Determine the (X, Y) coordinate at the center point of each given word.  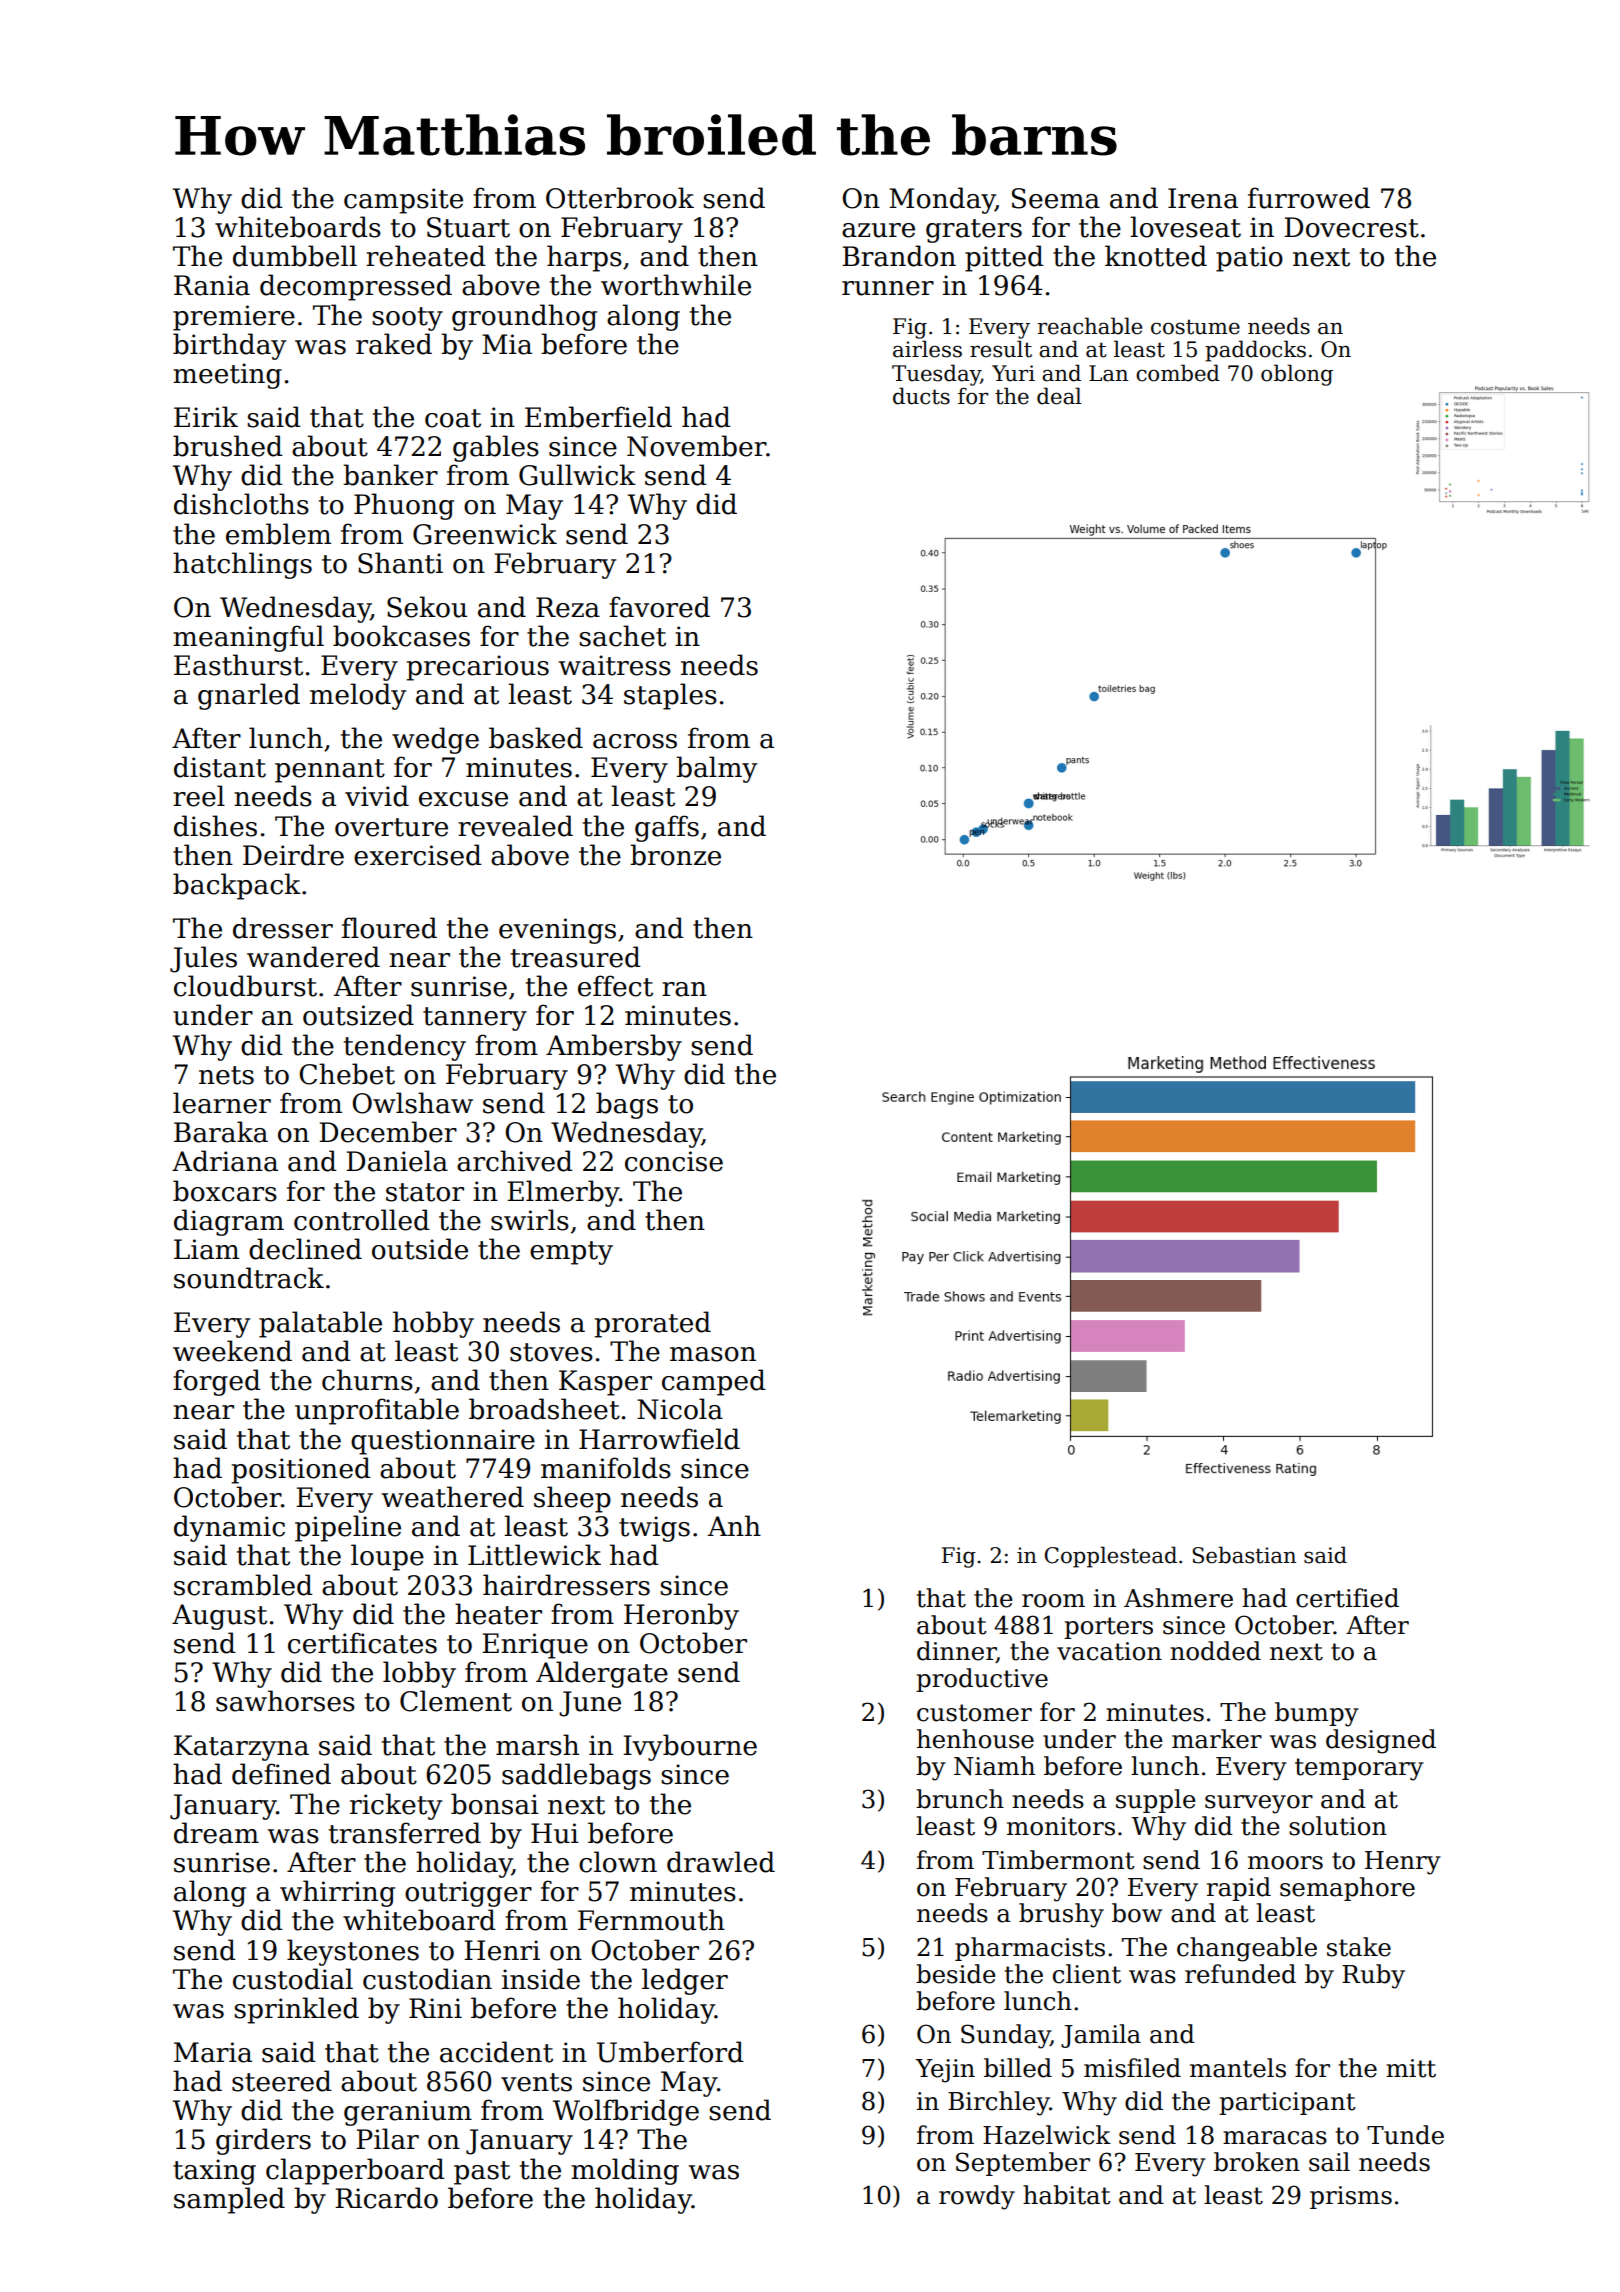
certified (1347, 1598)
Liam (206, 1249)
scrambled (243, 1585)
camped (714, 1382)
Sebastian (1244, 1555)
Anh (734, 1525)
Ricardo (386, 2198)
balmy (716, 769)
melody (358, 696)
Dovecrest (1351, 227)
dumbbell (295, 256)
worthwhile (676, 285)
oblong (1297, 375)
